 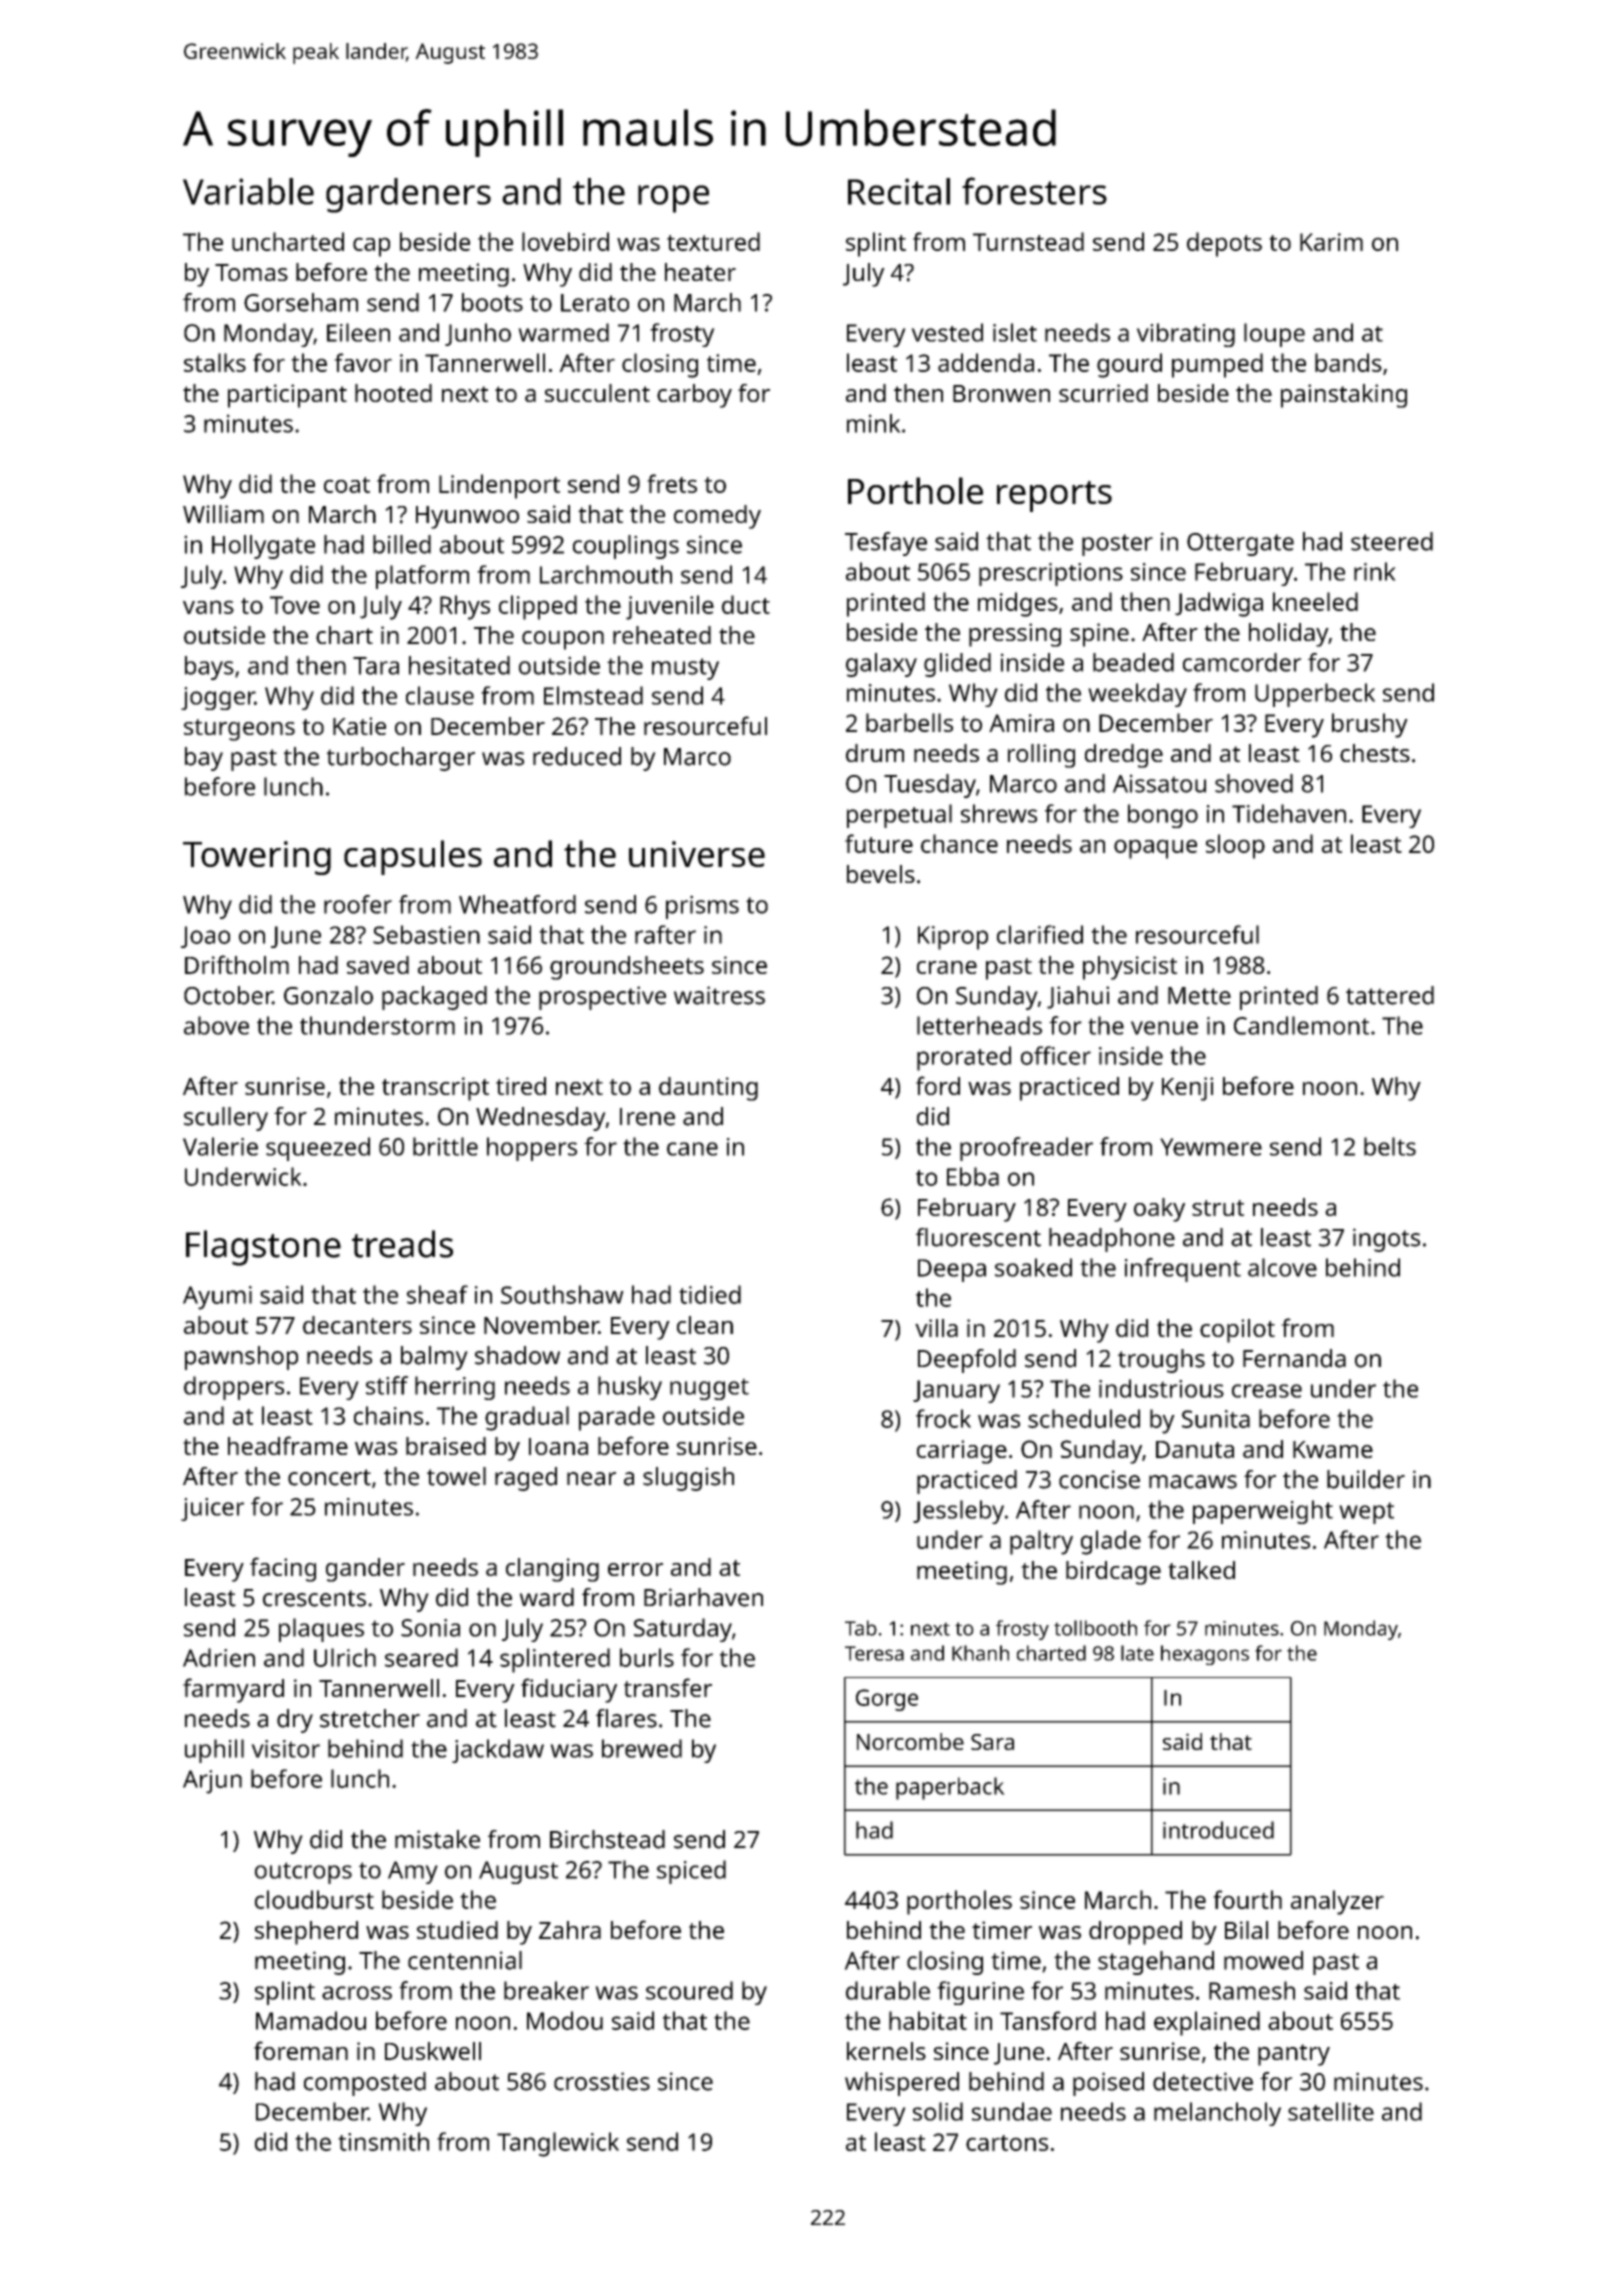 I want to click on universe, so click(x=697, y=854).
